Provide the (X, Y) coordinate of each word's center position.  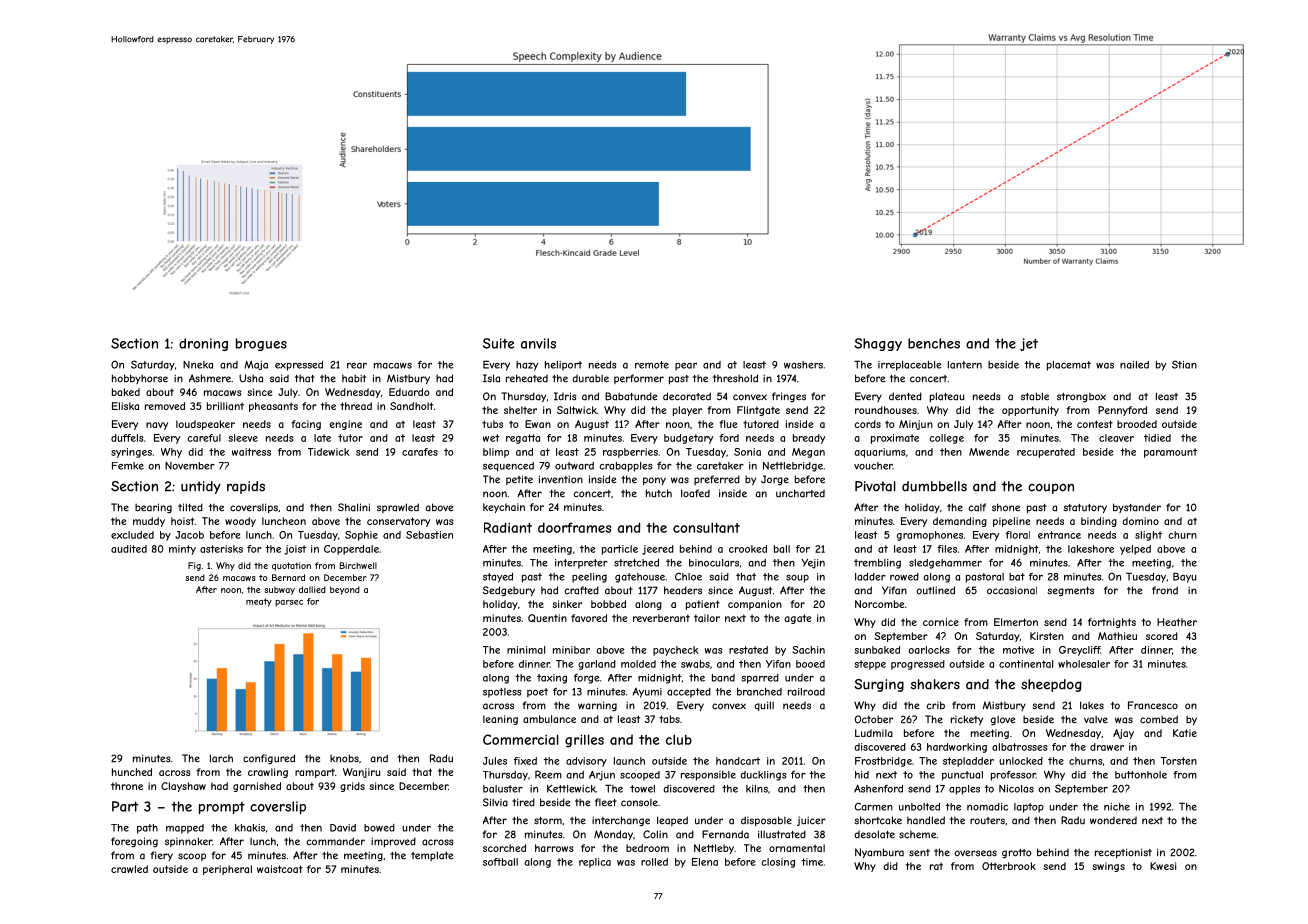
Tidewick (328, 452)
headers (683, 590)
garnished (257, 787)
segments (1070, 591)
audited (129, 549)
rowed (904, 577)
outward (574, 466)
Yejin (813, 564)
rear (357, 366)
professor (1013, 776)
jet (1029, 344)
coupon (1051, 488)
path (147, 829)
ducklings (763, 776)
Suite (498, 343)
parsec (289, 603)
